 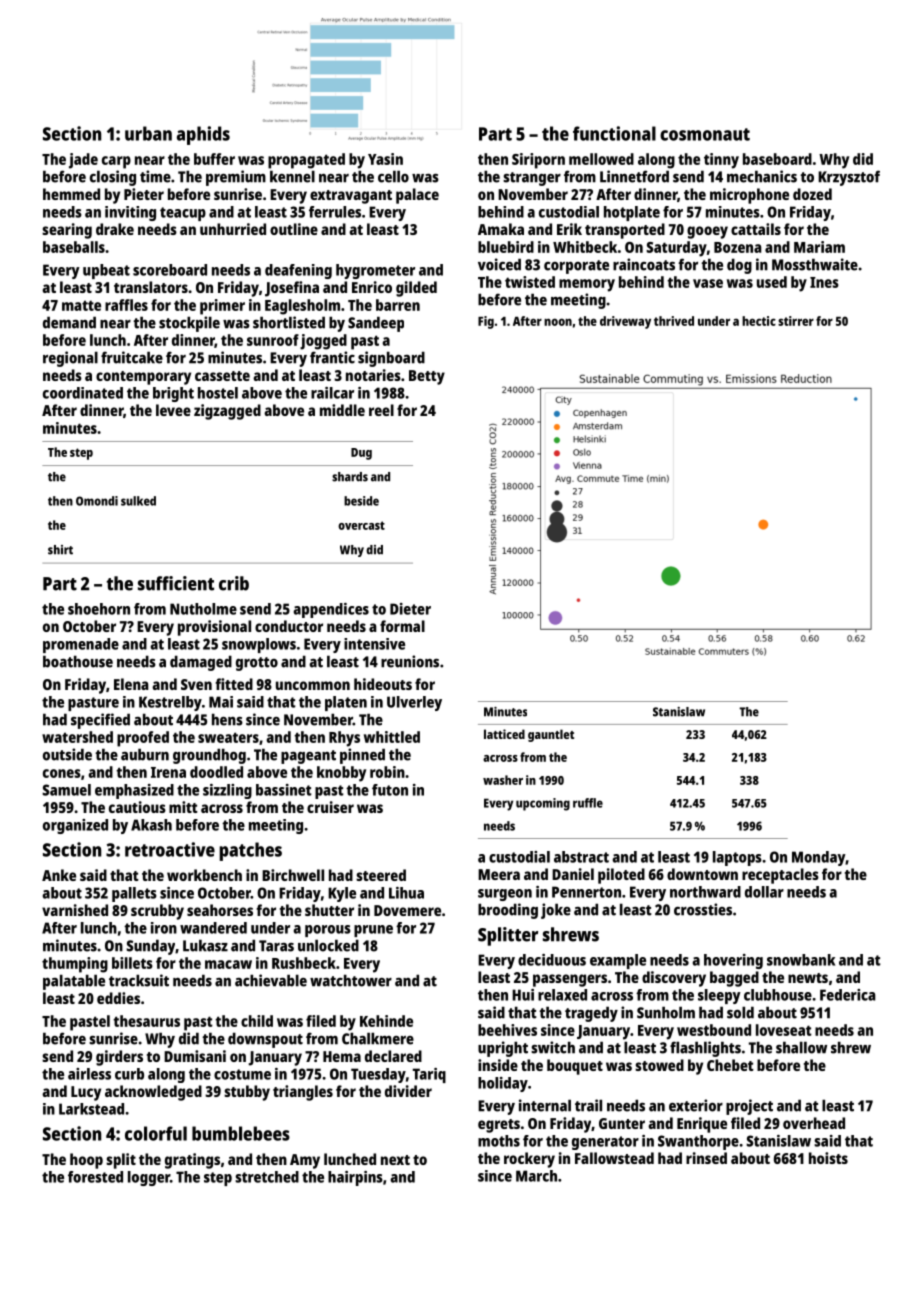 What do you see at coordinates (828, 1158) in the document?
I see `hoists` at bounding box center [828, 1158].
